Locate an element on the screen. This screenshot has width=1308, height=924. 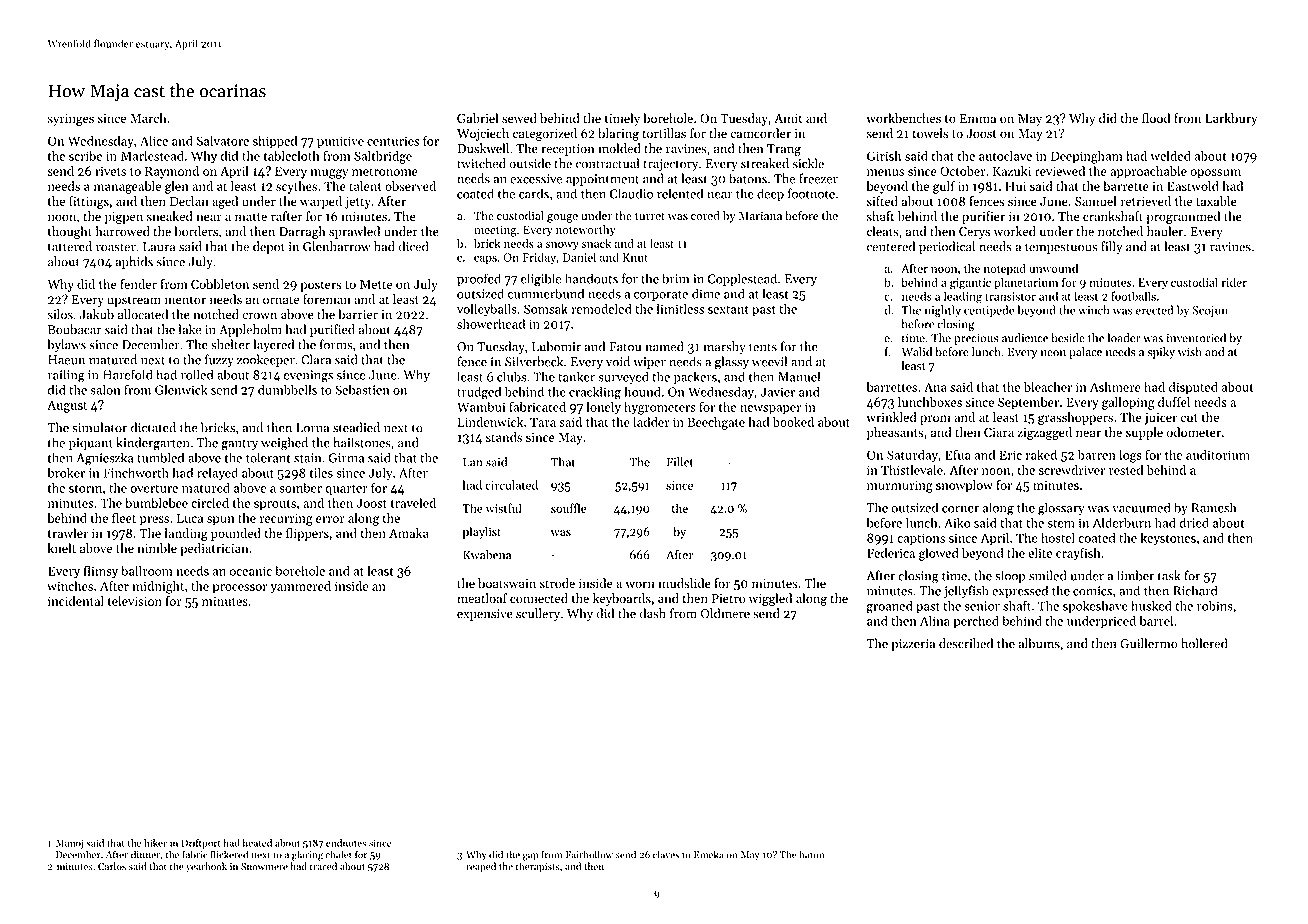
Gabriel is located at coordinates (477, 118).
